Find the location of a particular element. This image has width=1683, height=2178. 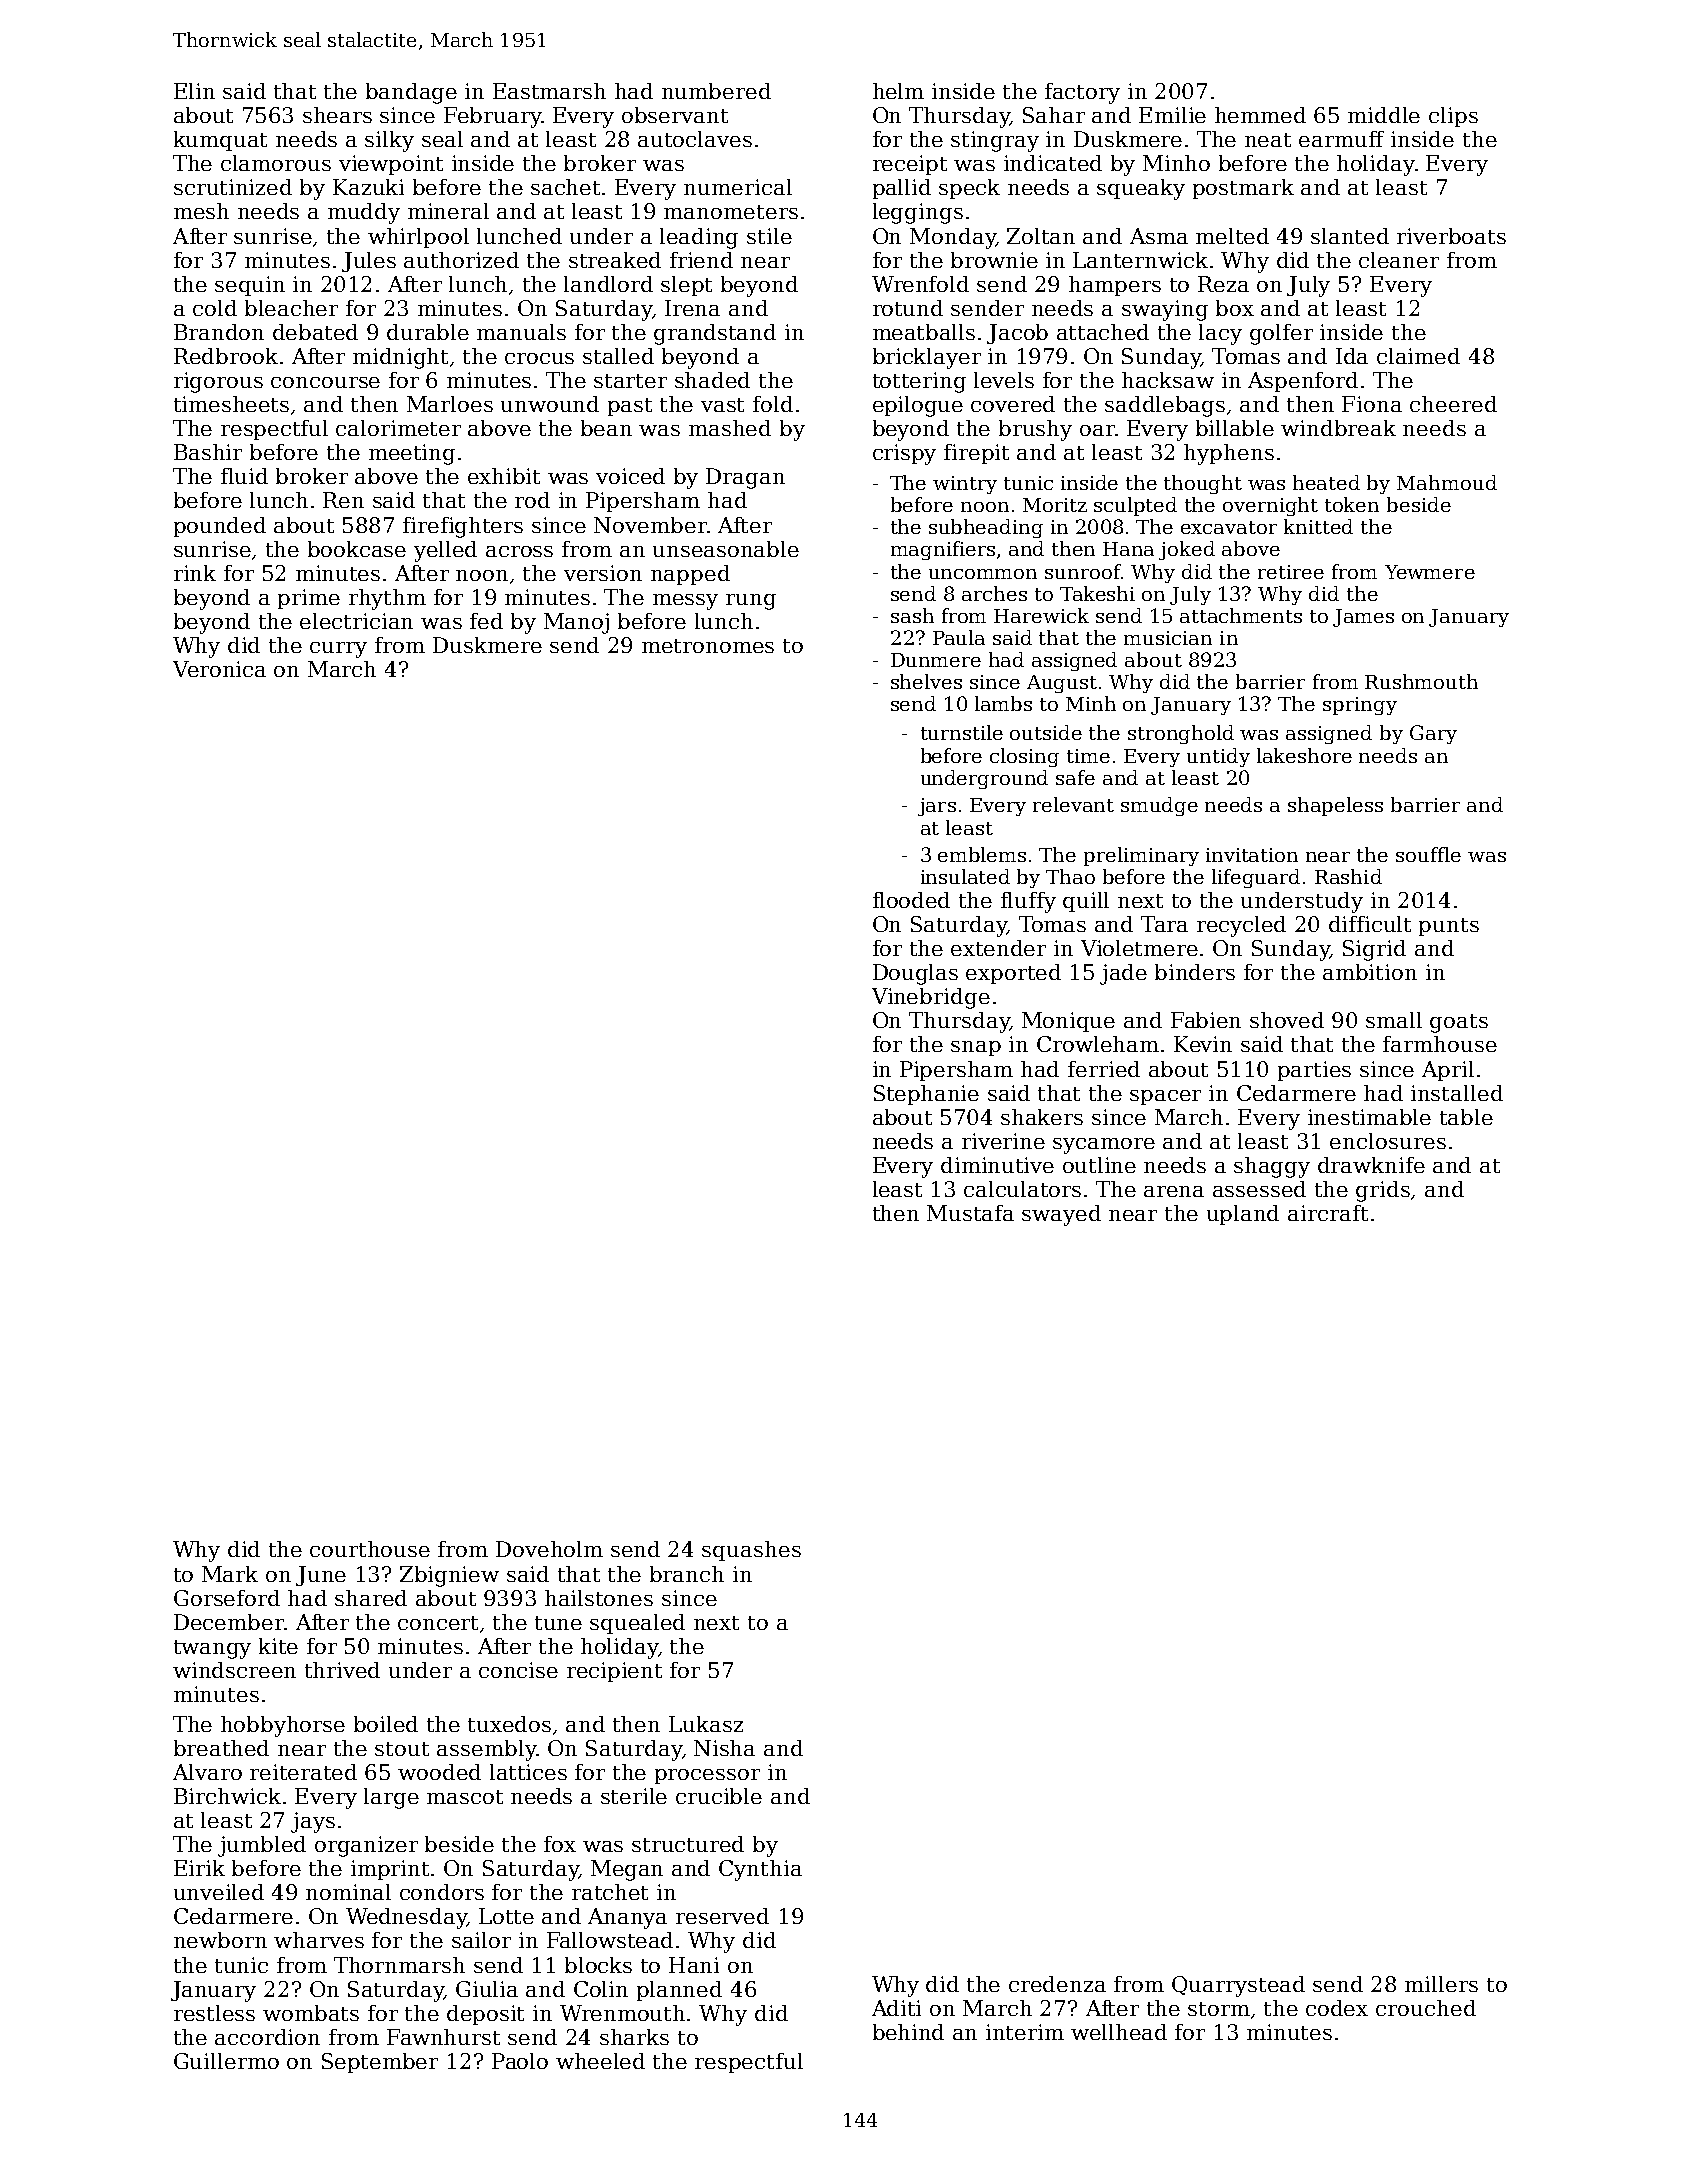

riverboats is located at coordinates (1451, 236).
